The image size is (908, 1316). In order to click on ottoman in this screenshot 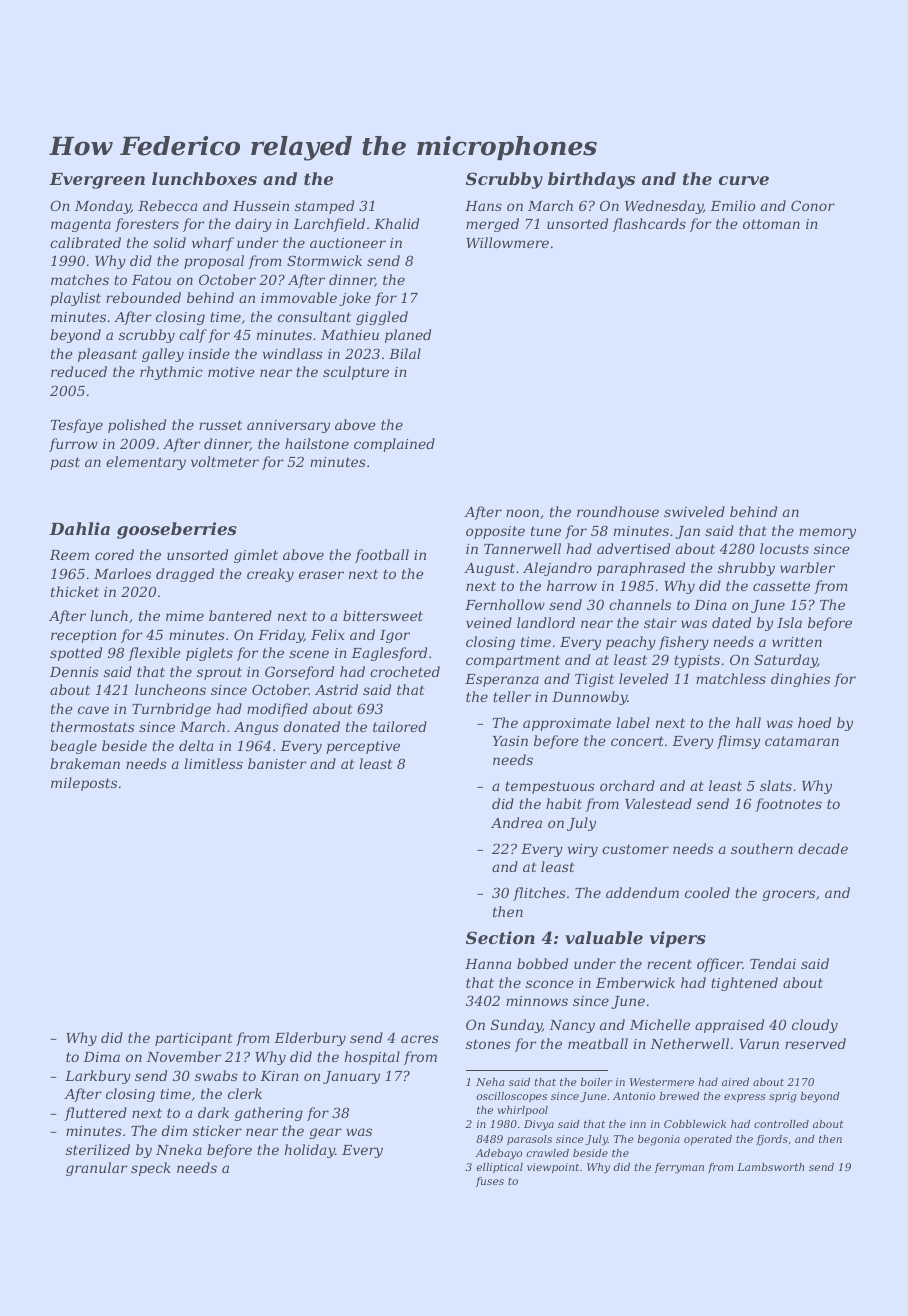, I will do `click(771, 224)`.
